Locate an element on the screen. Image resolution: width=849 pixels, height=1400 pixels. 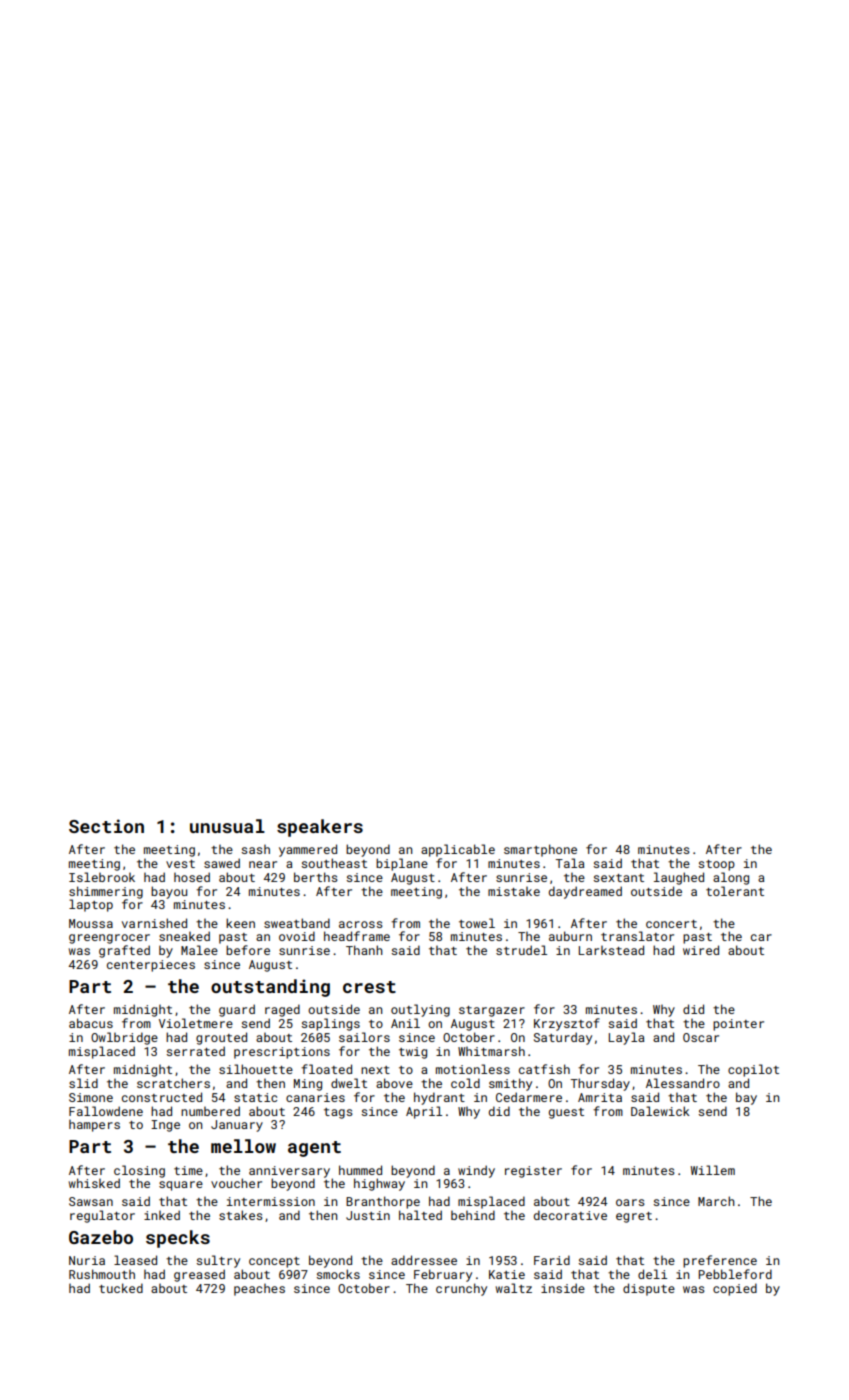
Inge is located at coordinates (165, 1126).
